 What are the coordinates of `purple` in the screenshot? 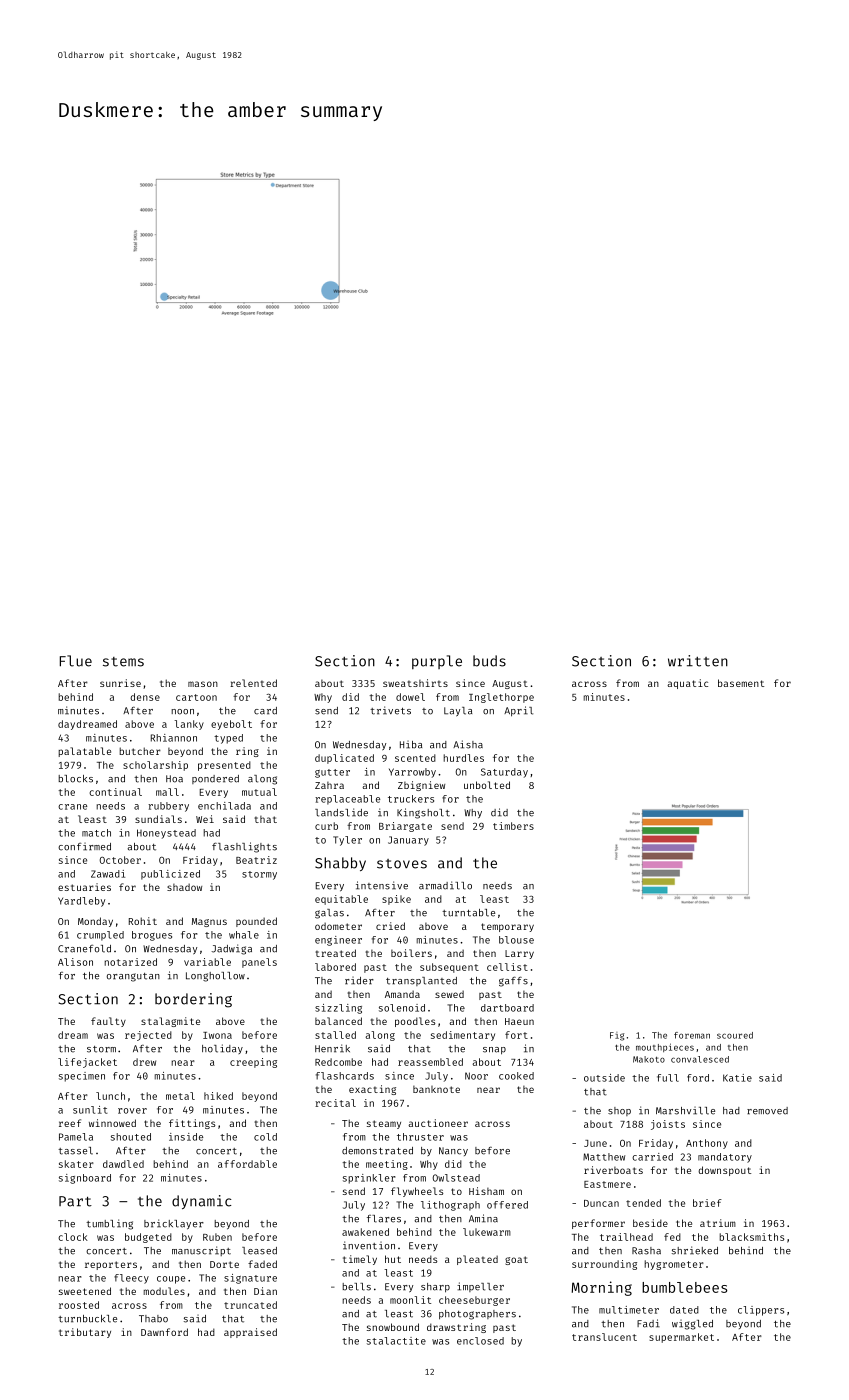 It's located at (437, 662).
